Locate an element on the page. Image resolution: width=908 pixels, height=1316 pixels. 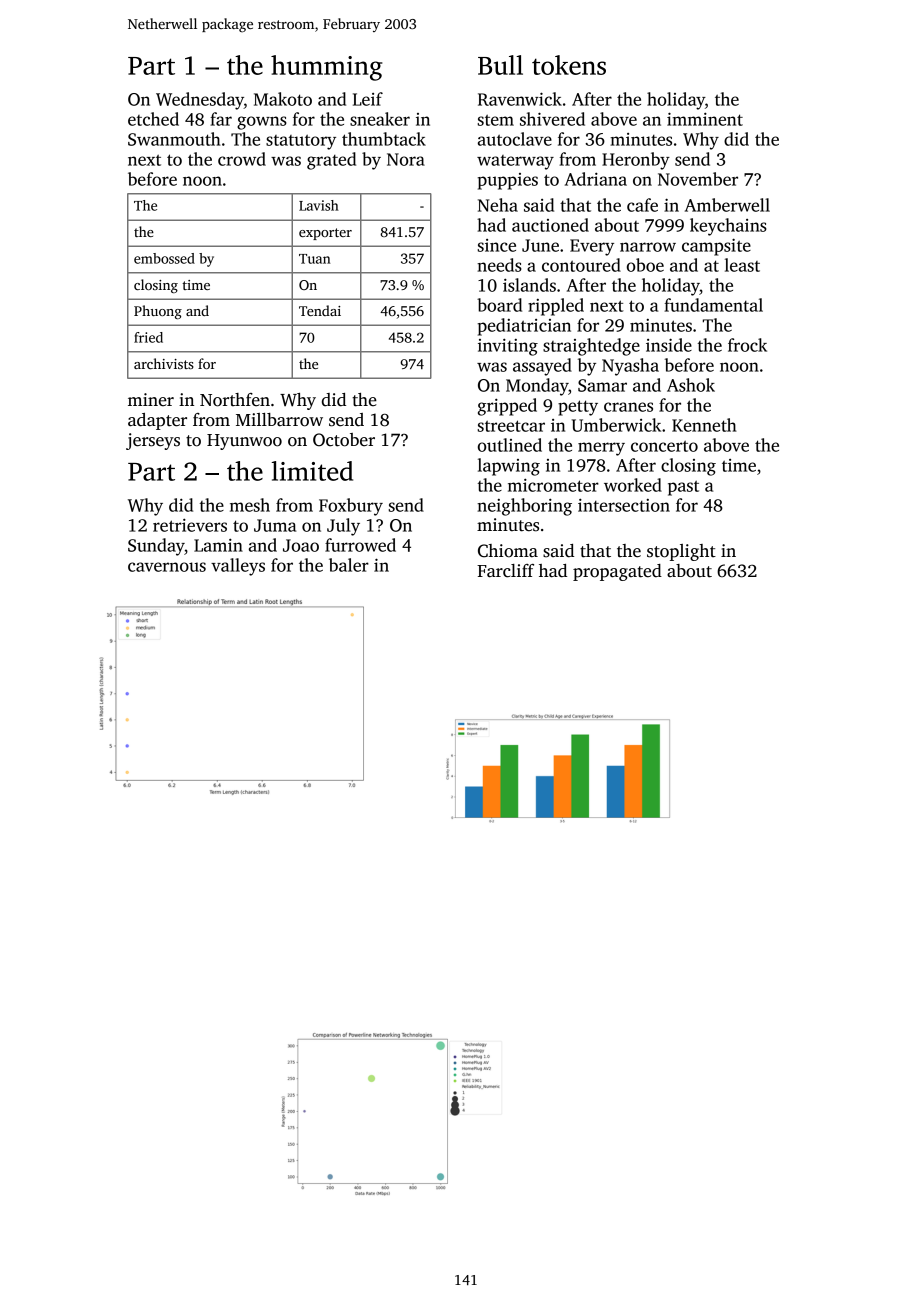
Neha is located at coordinates (498, 205).
